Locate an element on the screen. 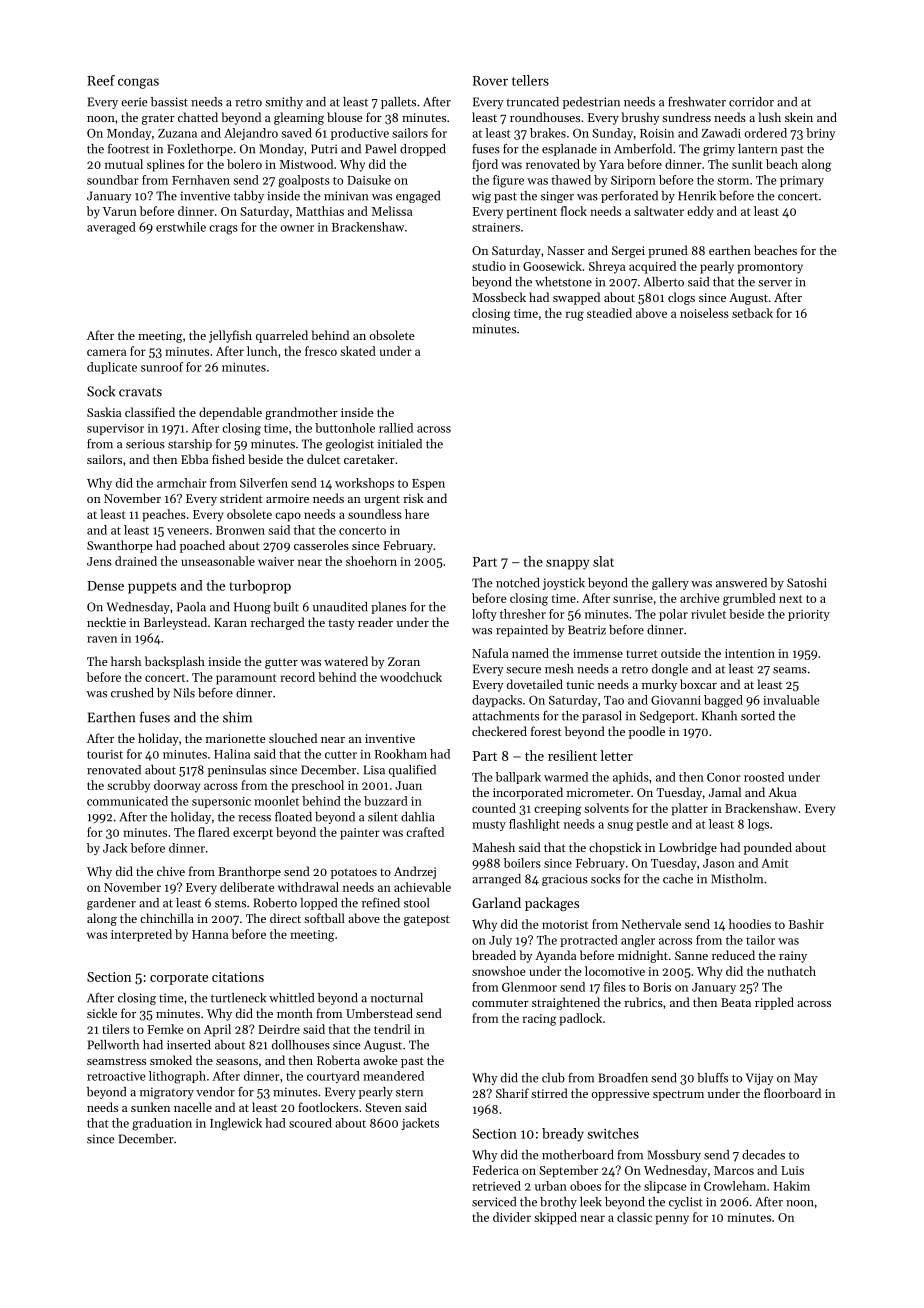  rallied is located at coordinates (396, 428).
